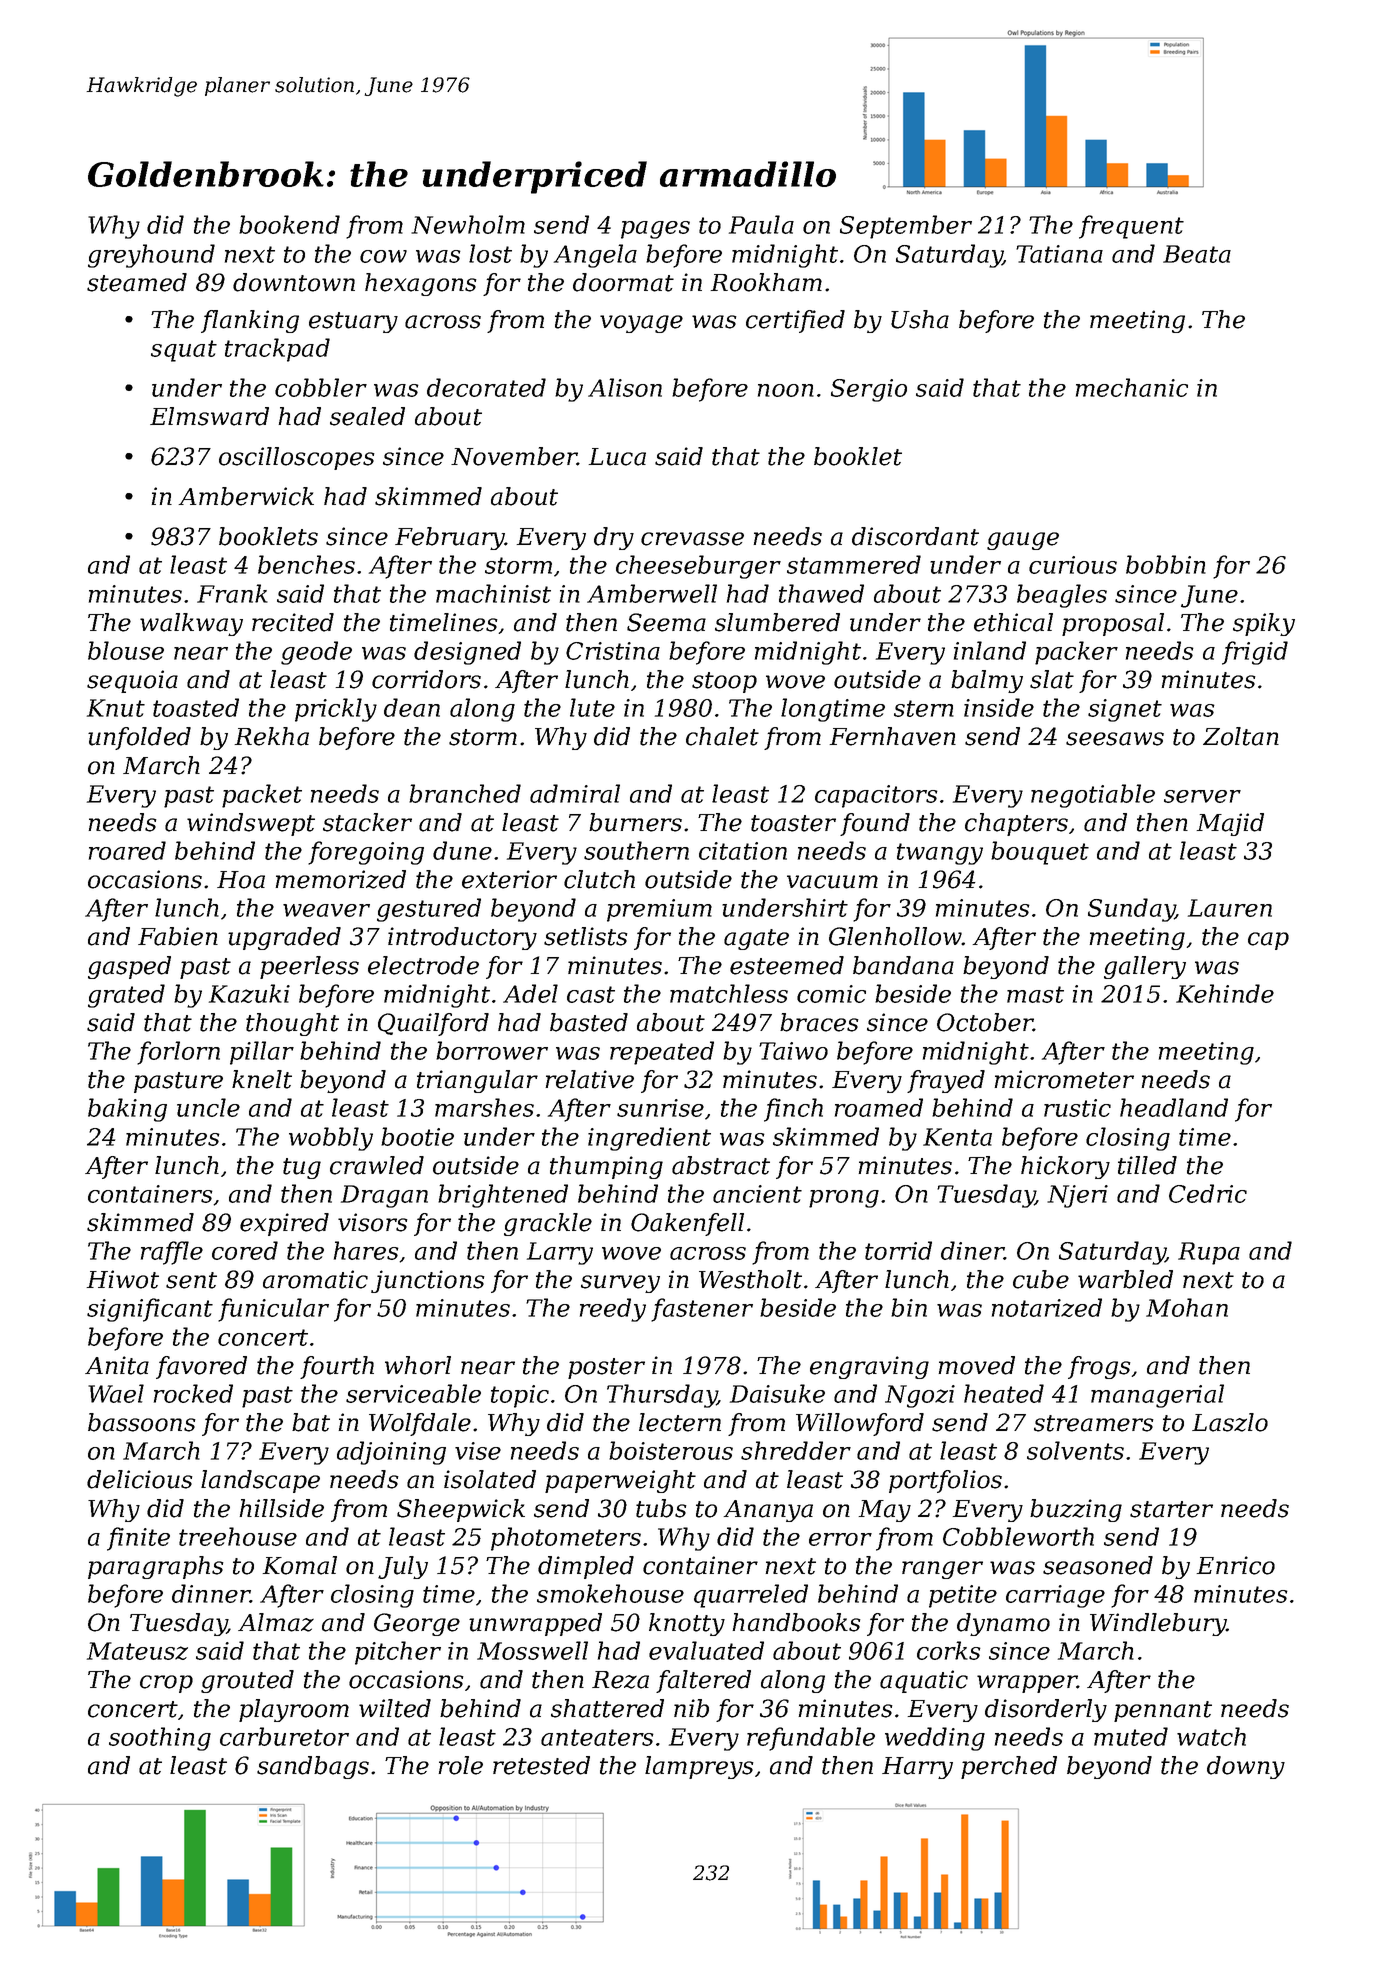  I want to click on Paula, so click(761, 224).
